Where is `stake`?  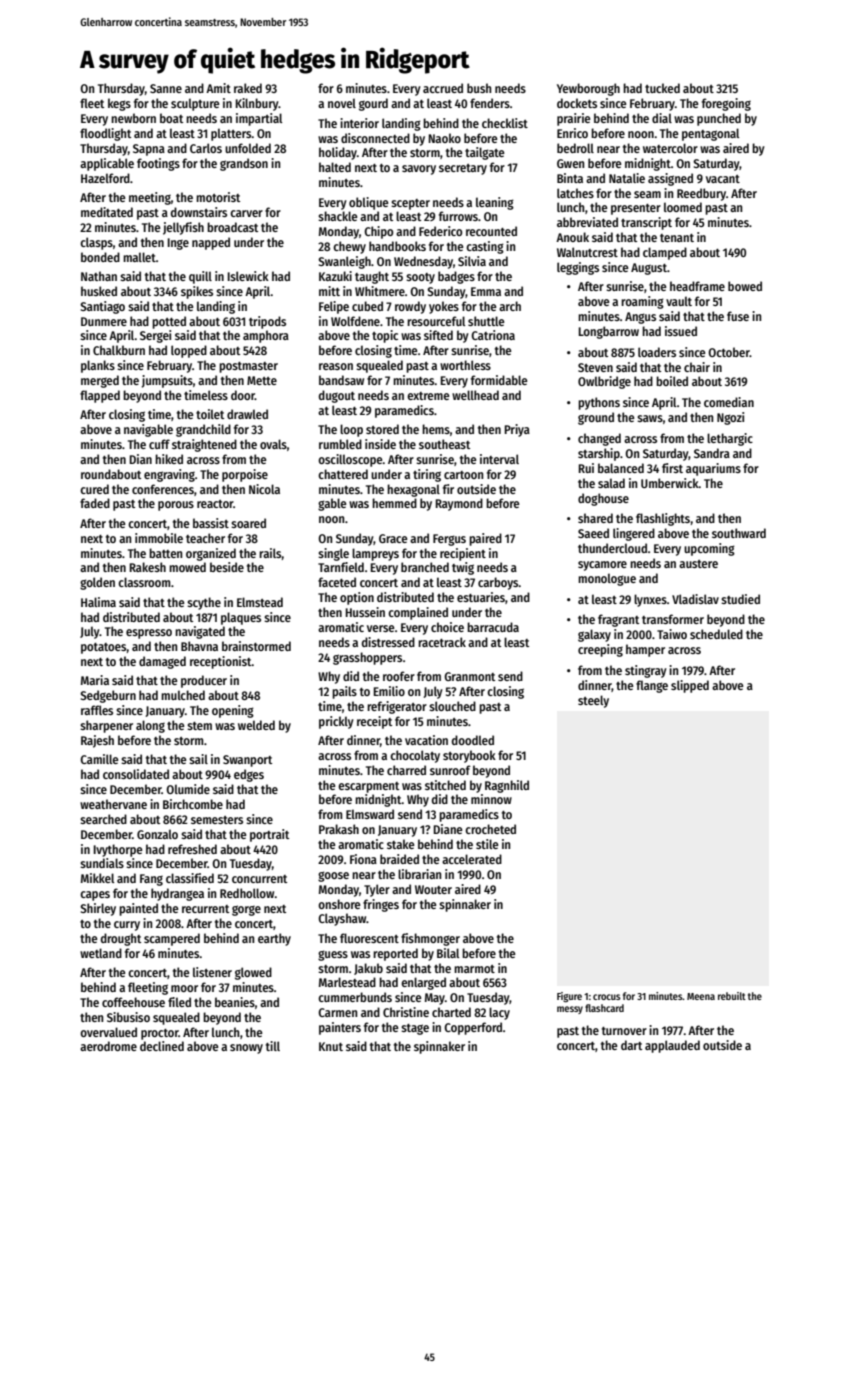
stake is located at coordinates (401, 844).
